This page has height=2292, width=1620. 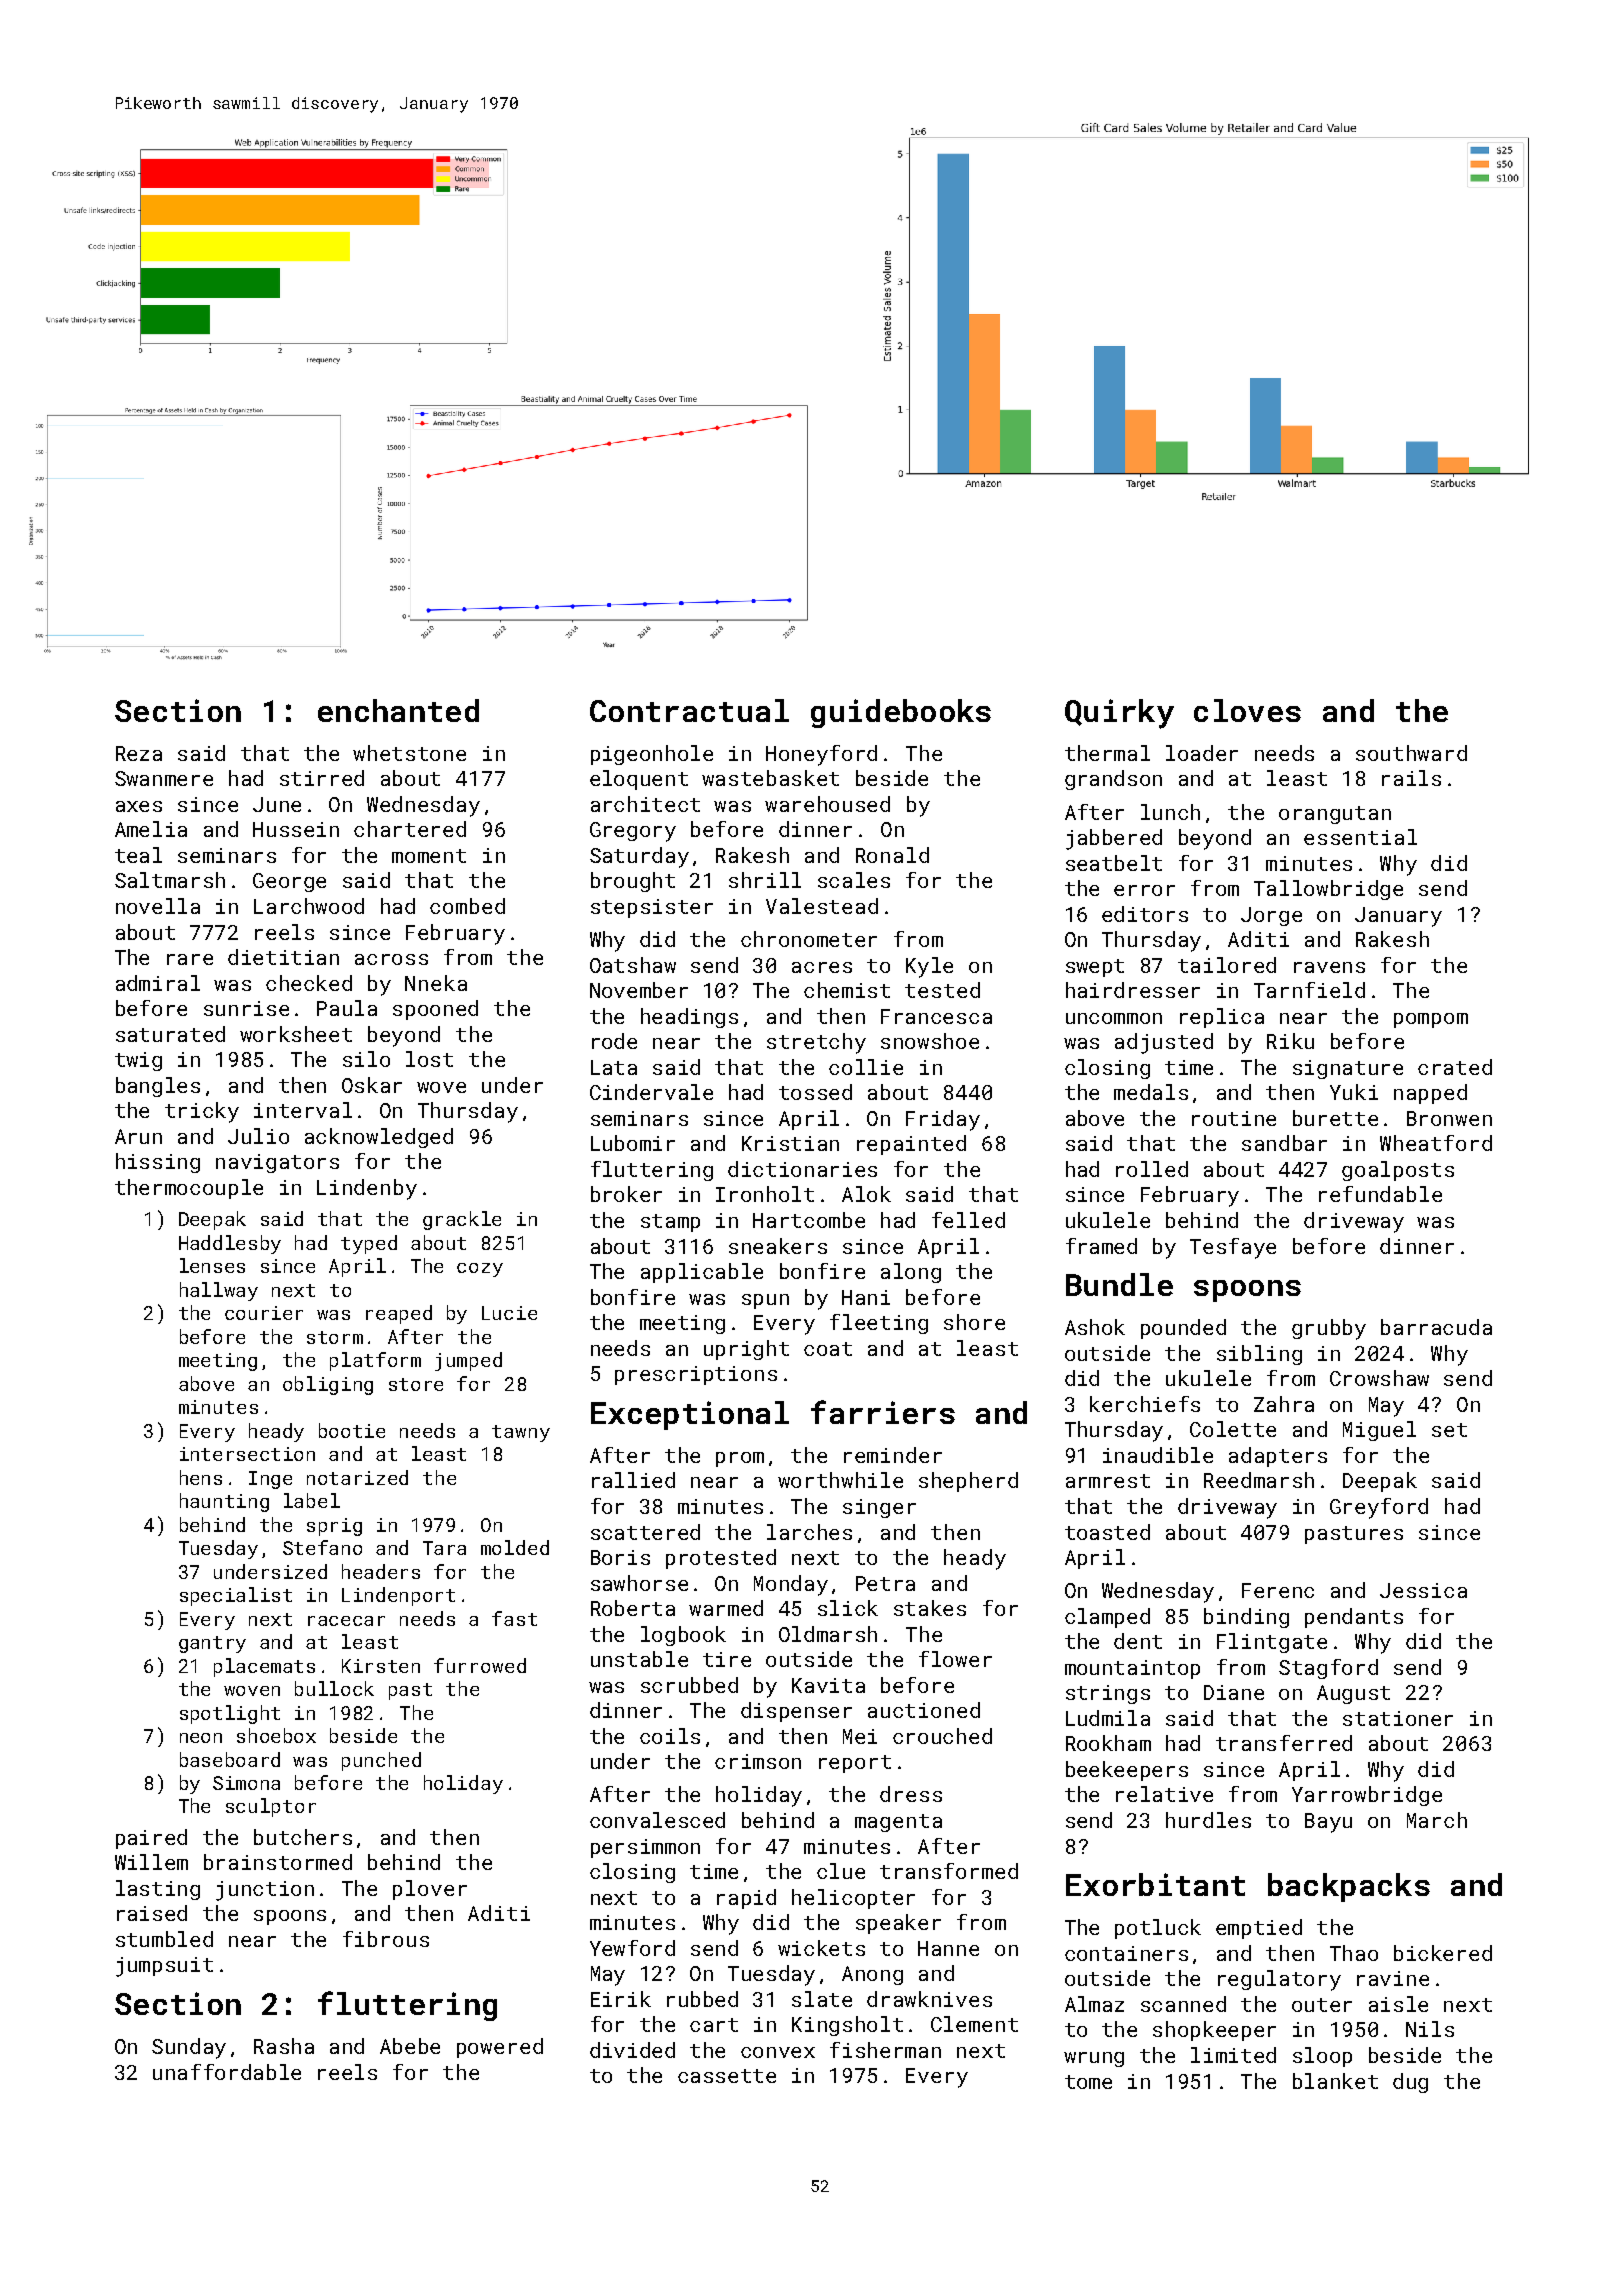 I want to click on enchanted, so click(x=398, y=710).
